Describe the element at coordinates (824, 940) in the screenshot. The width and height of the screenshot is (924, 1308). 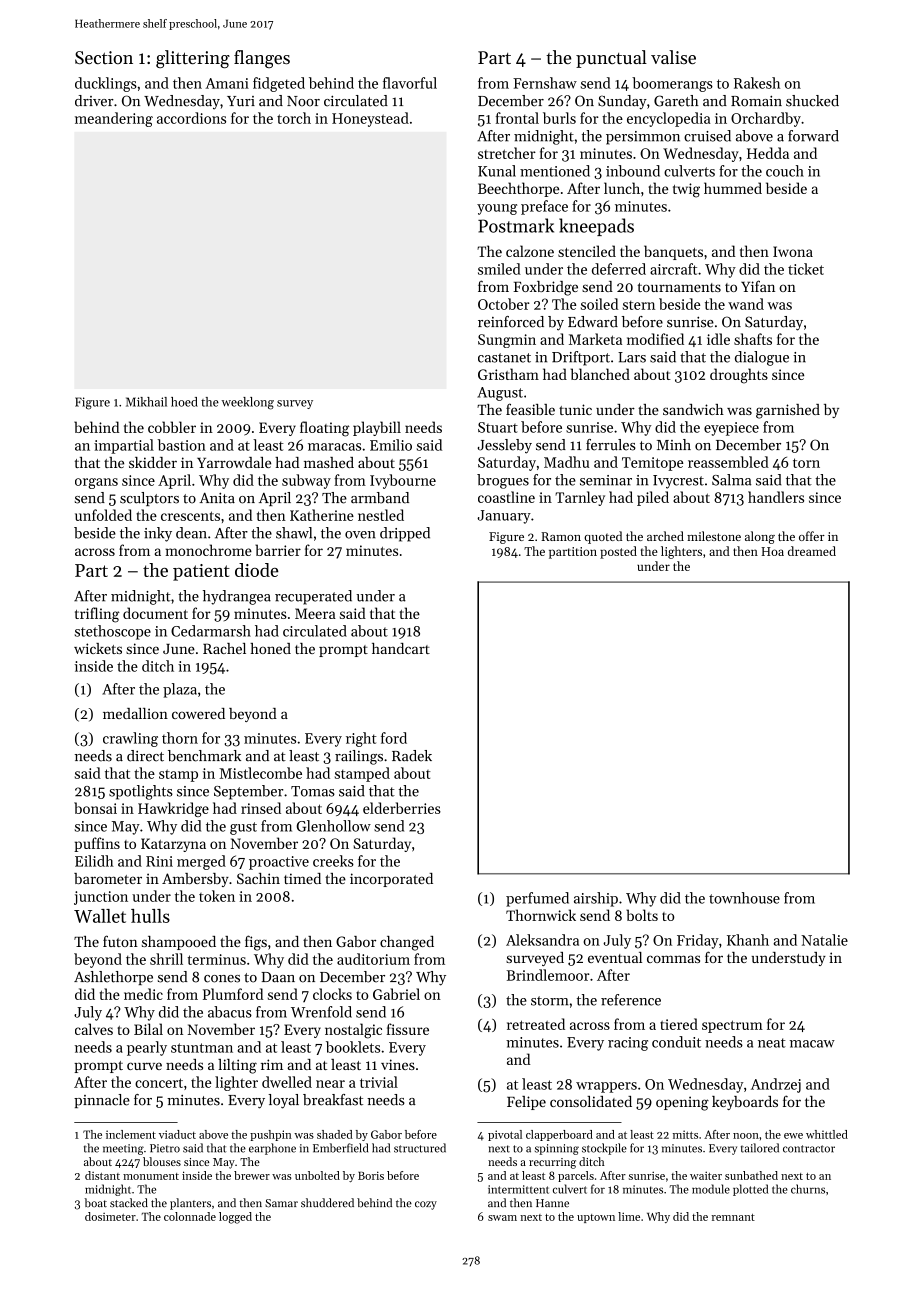
I see `Natalie` at that location.
